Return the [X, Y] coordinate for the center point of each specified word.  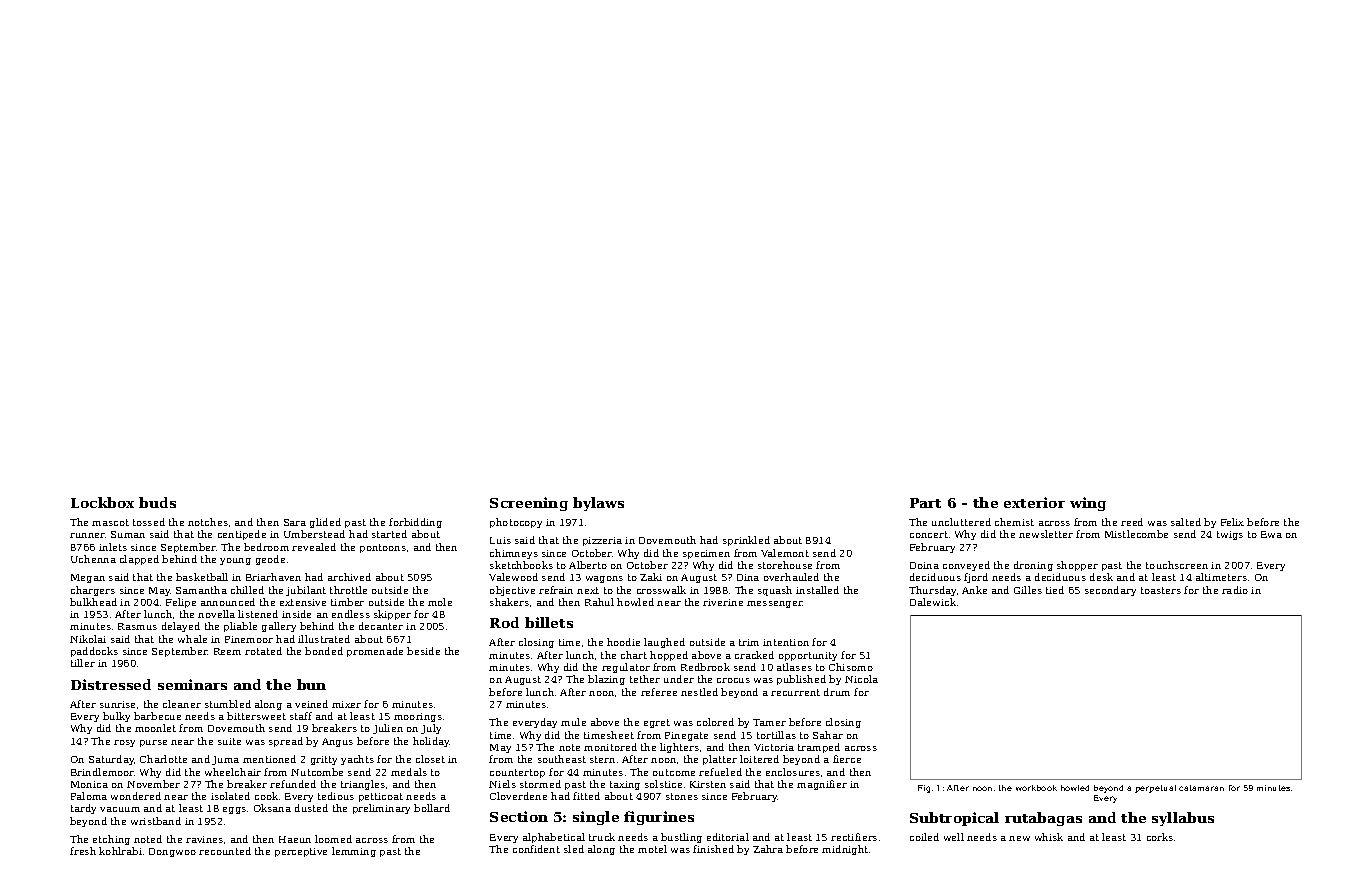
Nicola [861, 679]
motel [652, 849]
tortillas [776, 735]
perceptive [301, 852]
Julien [388, 729]
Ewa [1271, 534]
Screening [529, 504]
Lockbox [102, 502]
